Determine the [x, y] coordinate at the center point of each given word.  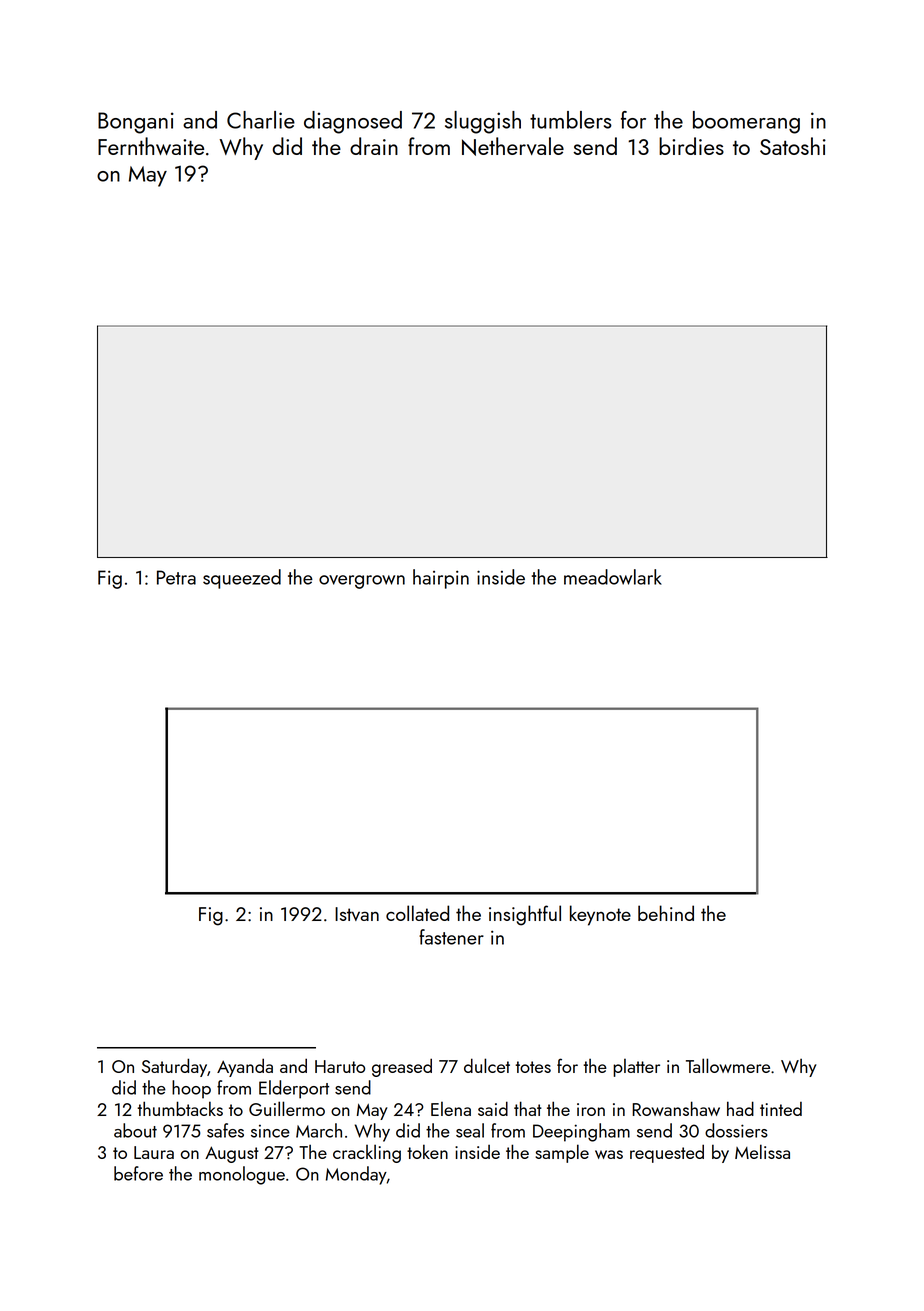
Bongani [136, 123]
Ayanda [245, 1067]
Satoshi [793, 146]
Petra [176, 577]
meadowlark [613, 577]
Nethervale [513, 146]
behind [666, 913]
